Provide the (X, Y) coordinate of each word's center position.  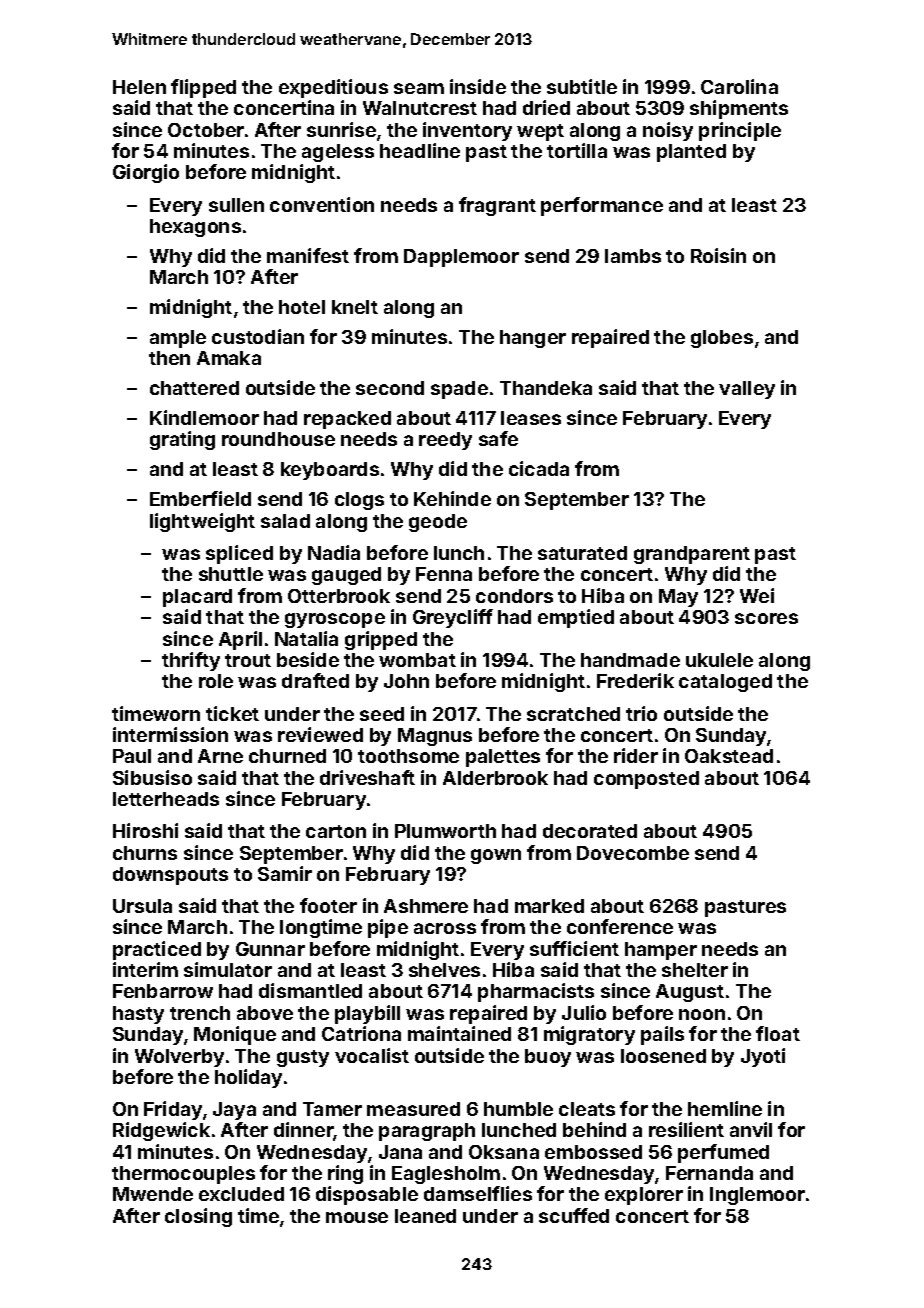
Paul (132, 756)
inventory (467, 131)
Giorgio (146, 173)
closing (198, 1217)
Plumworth (445, 831)
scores (766, 618)
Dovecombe (633, 853)
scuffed (574, 1215)
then (169, 358)
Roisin (718, 255)
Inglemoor (757, 1196)
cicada (539, 468)
